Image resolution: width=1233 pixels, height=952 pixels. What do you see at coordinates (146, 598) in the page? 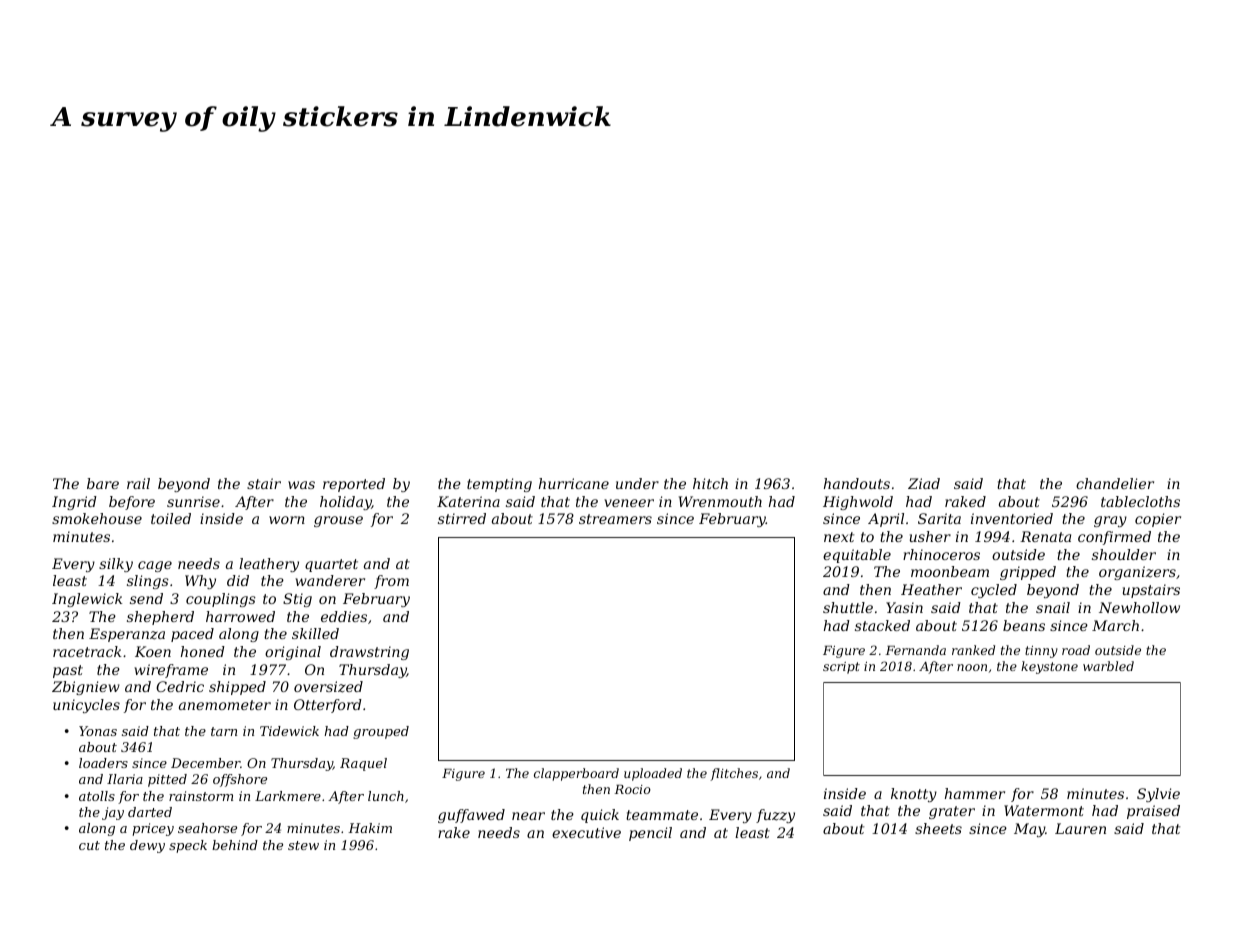
I see `send` at bounding box center [146, 598].
